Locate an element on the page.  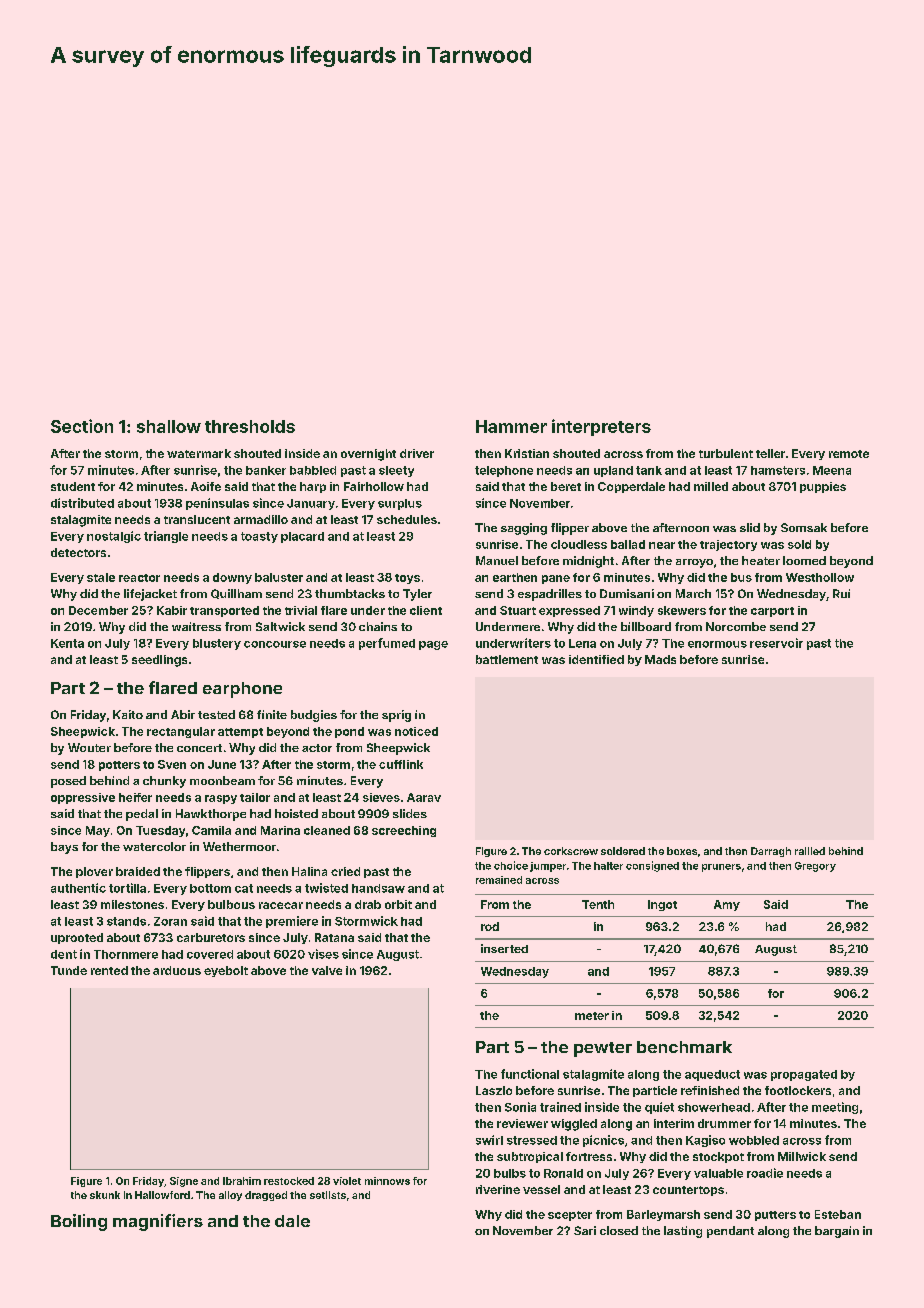
magnifiers is located at coordinates (158, 1222).
